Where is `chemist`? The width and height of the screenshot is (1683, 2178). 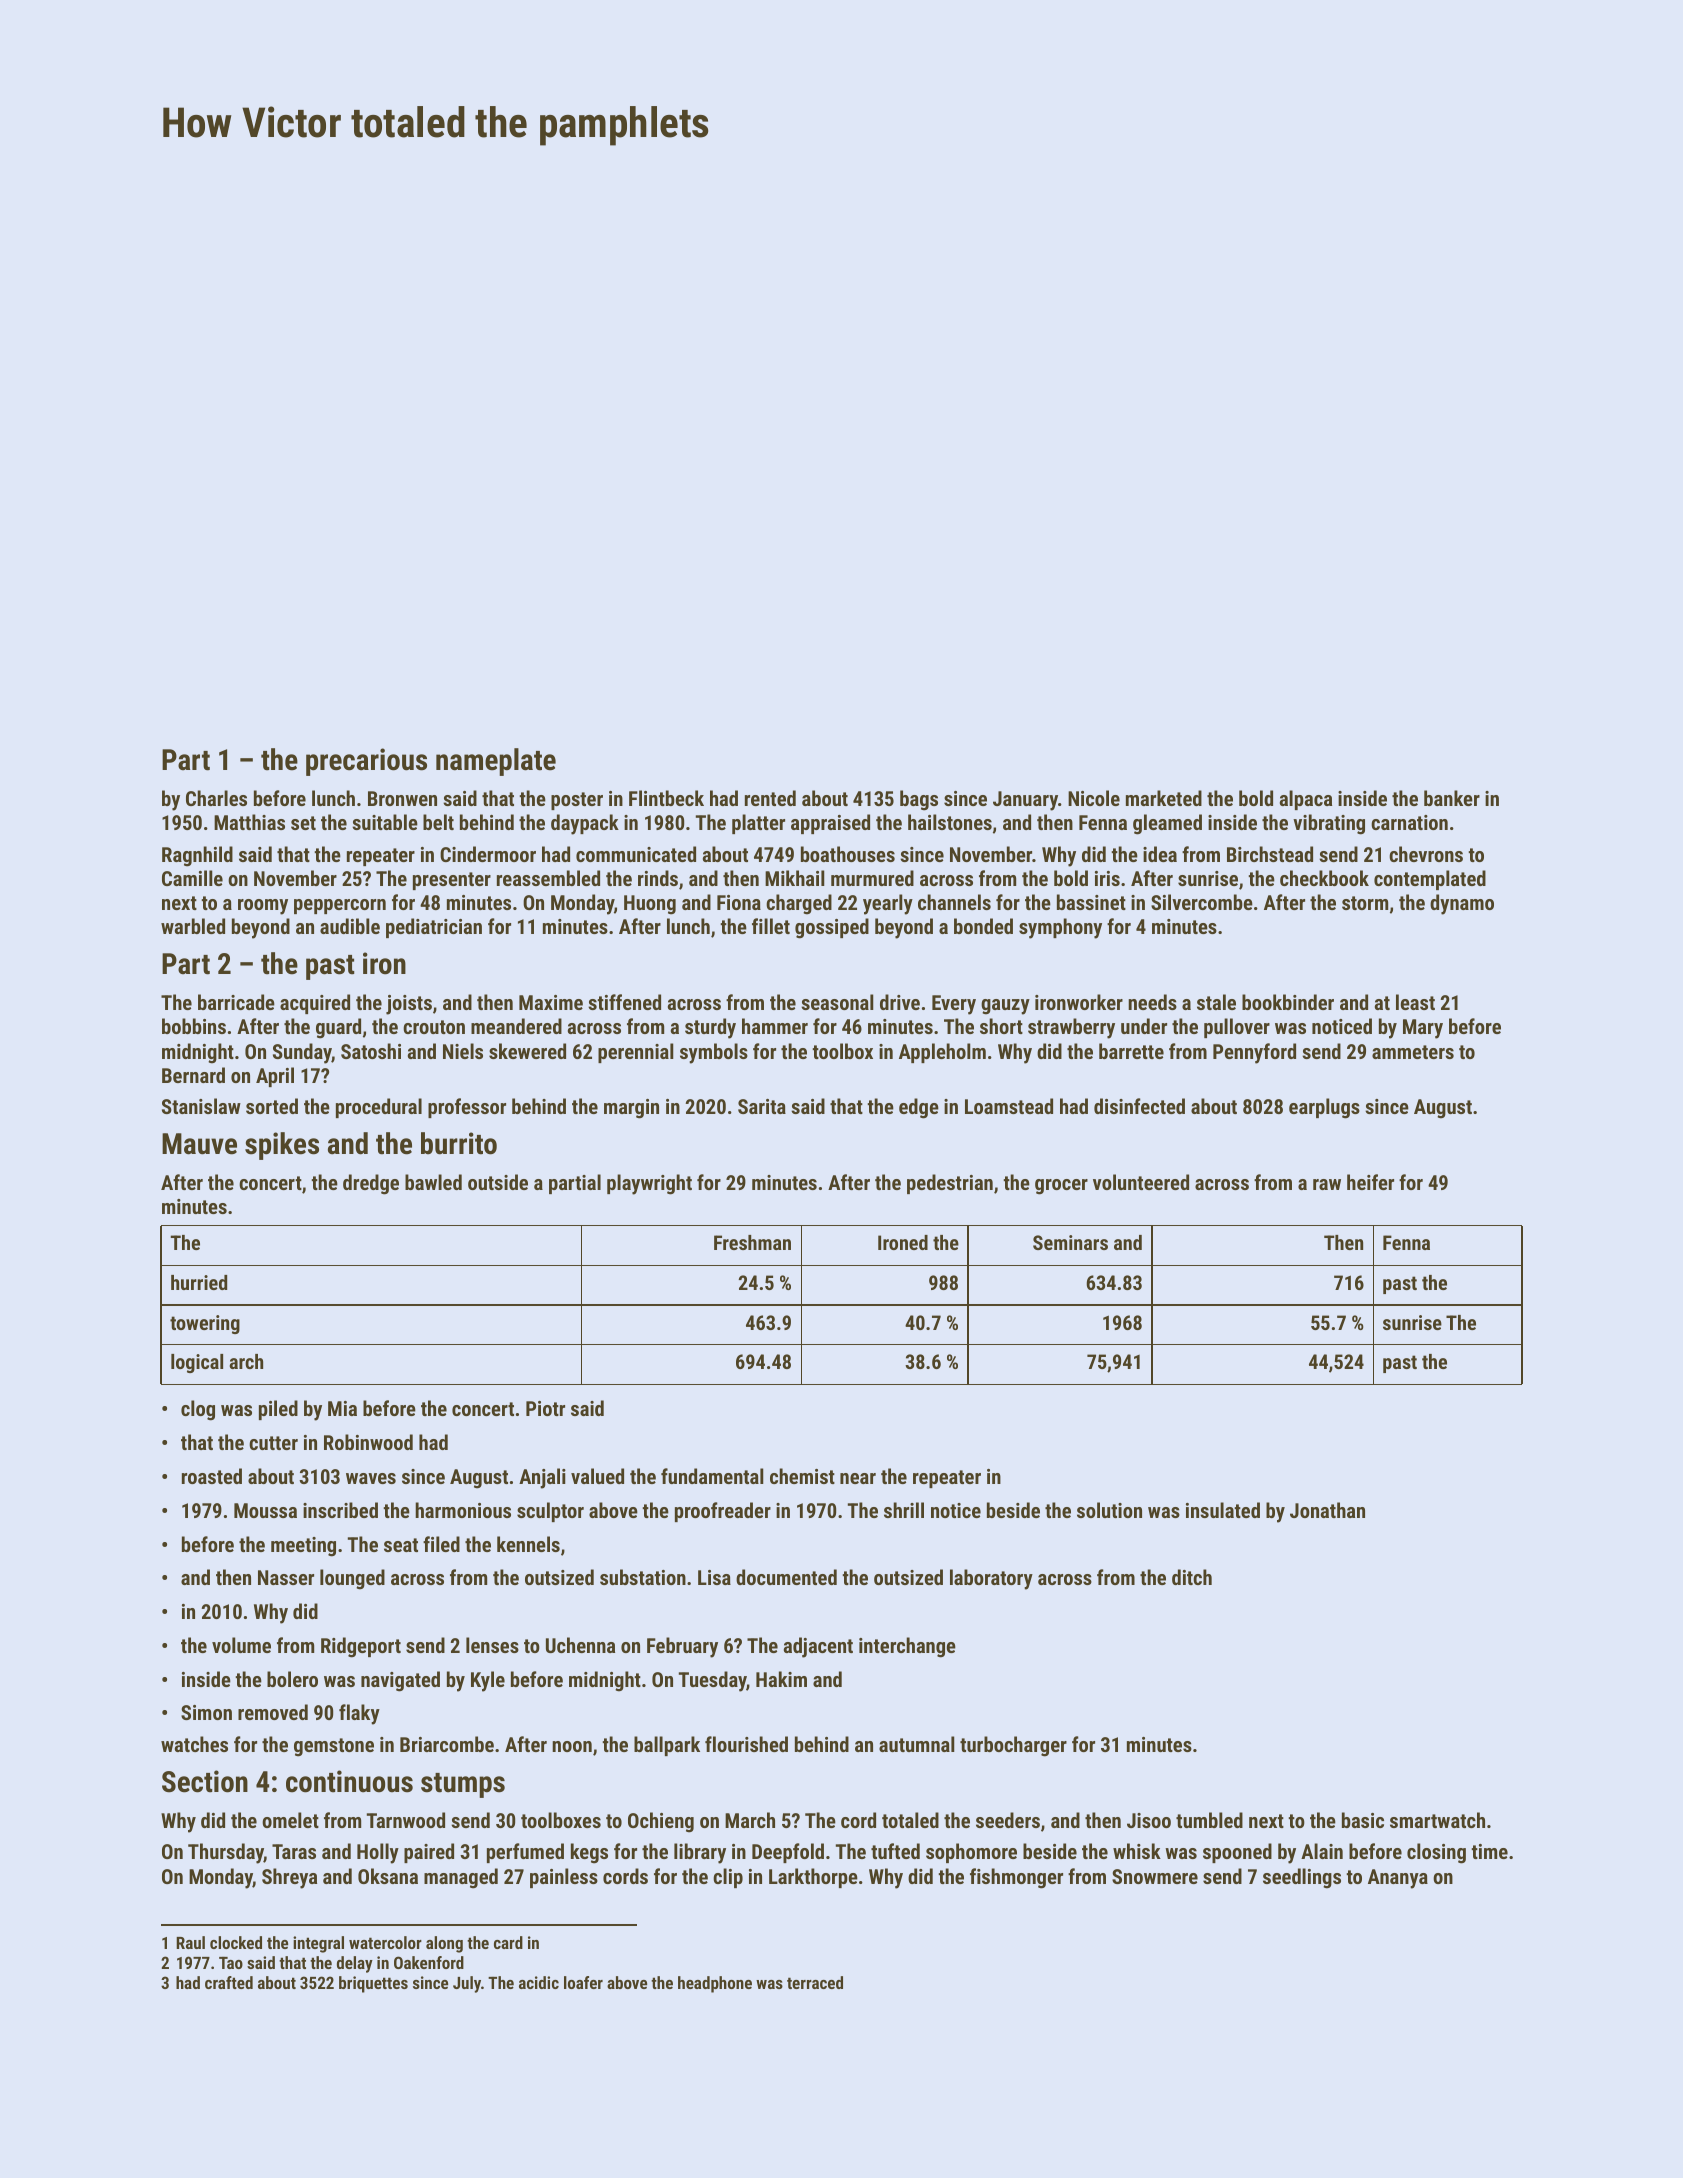
chemist is located at coordinates (802, 1476).
